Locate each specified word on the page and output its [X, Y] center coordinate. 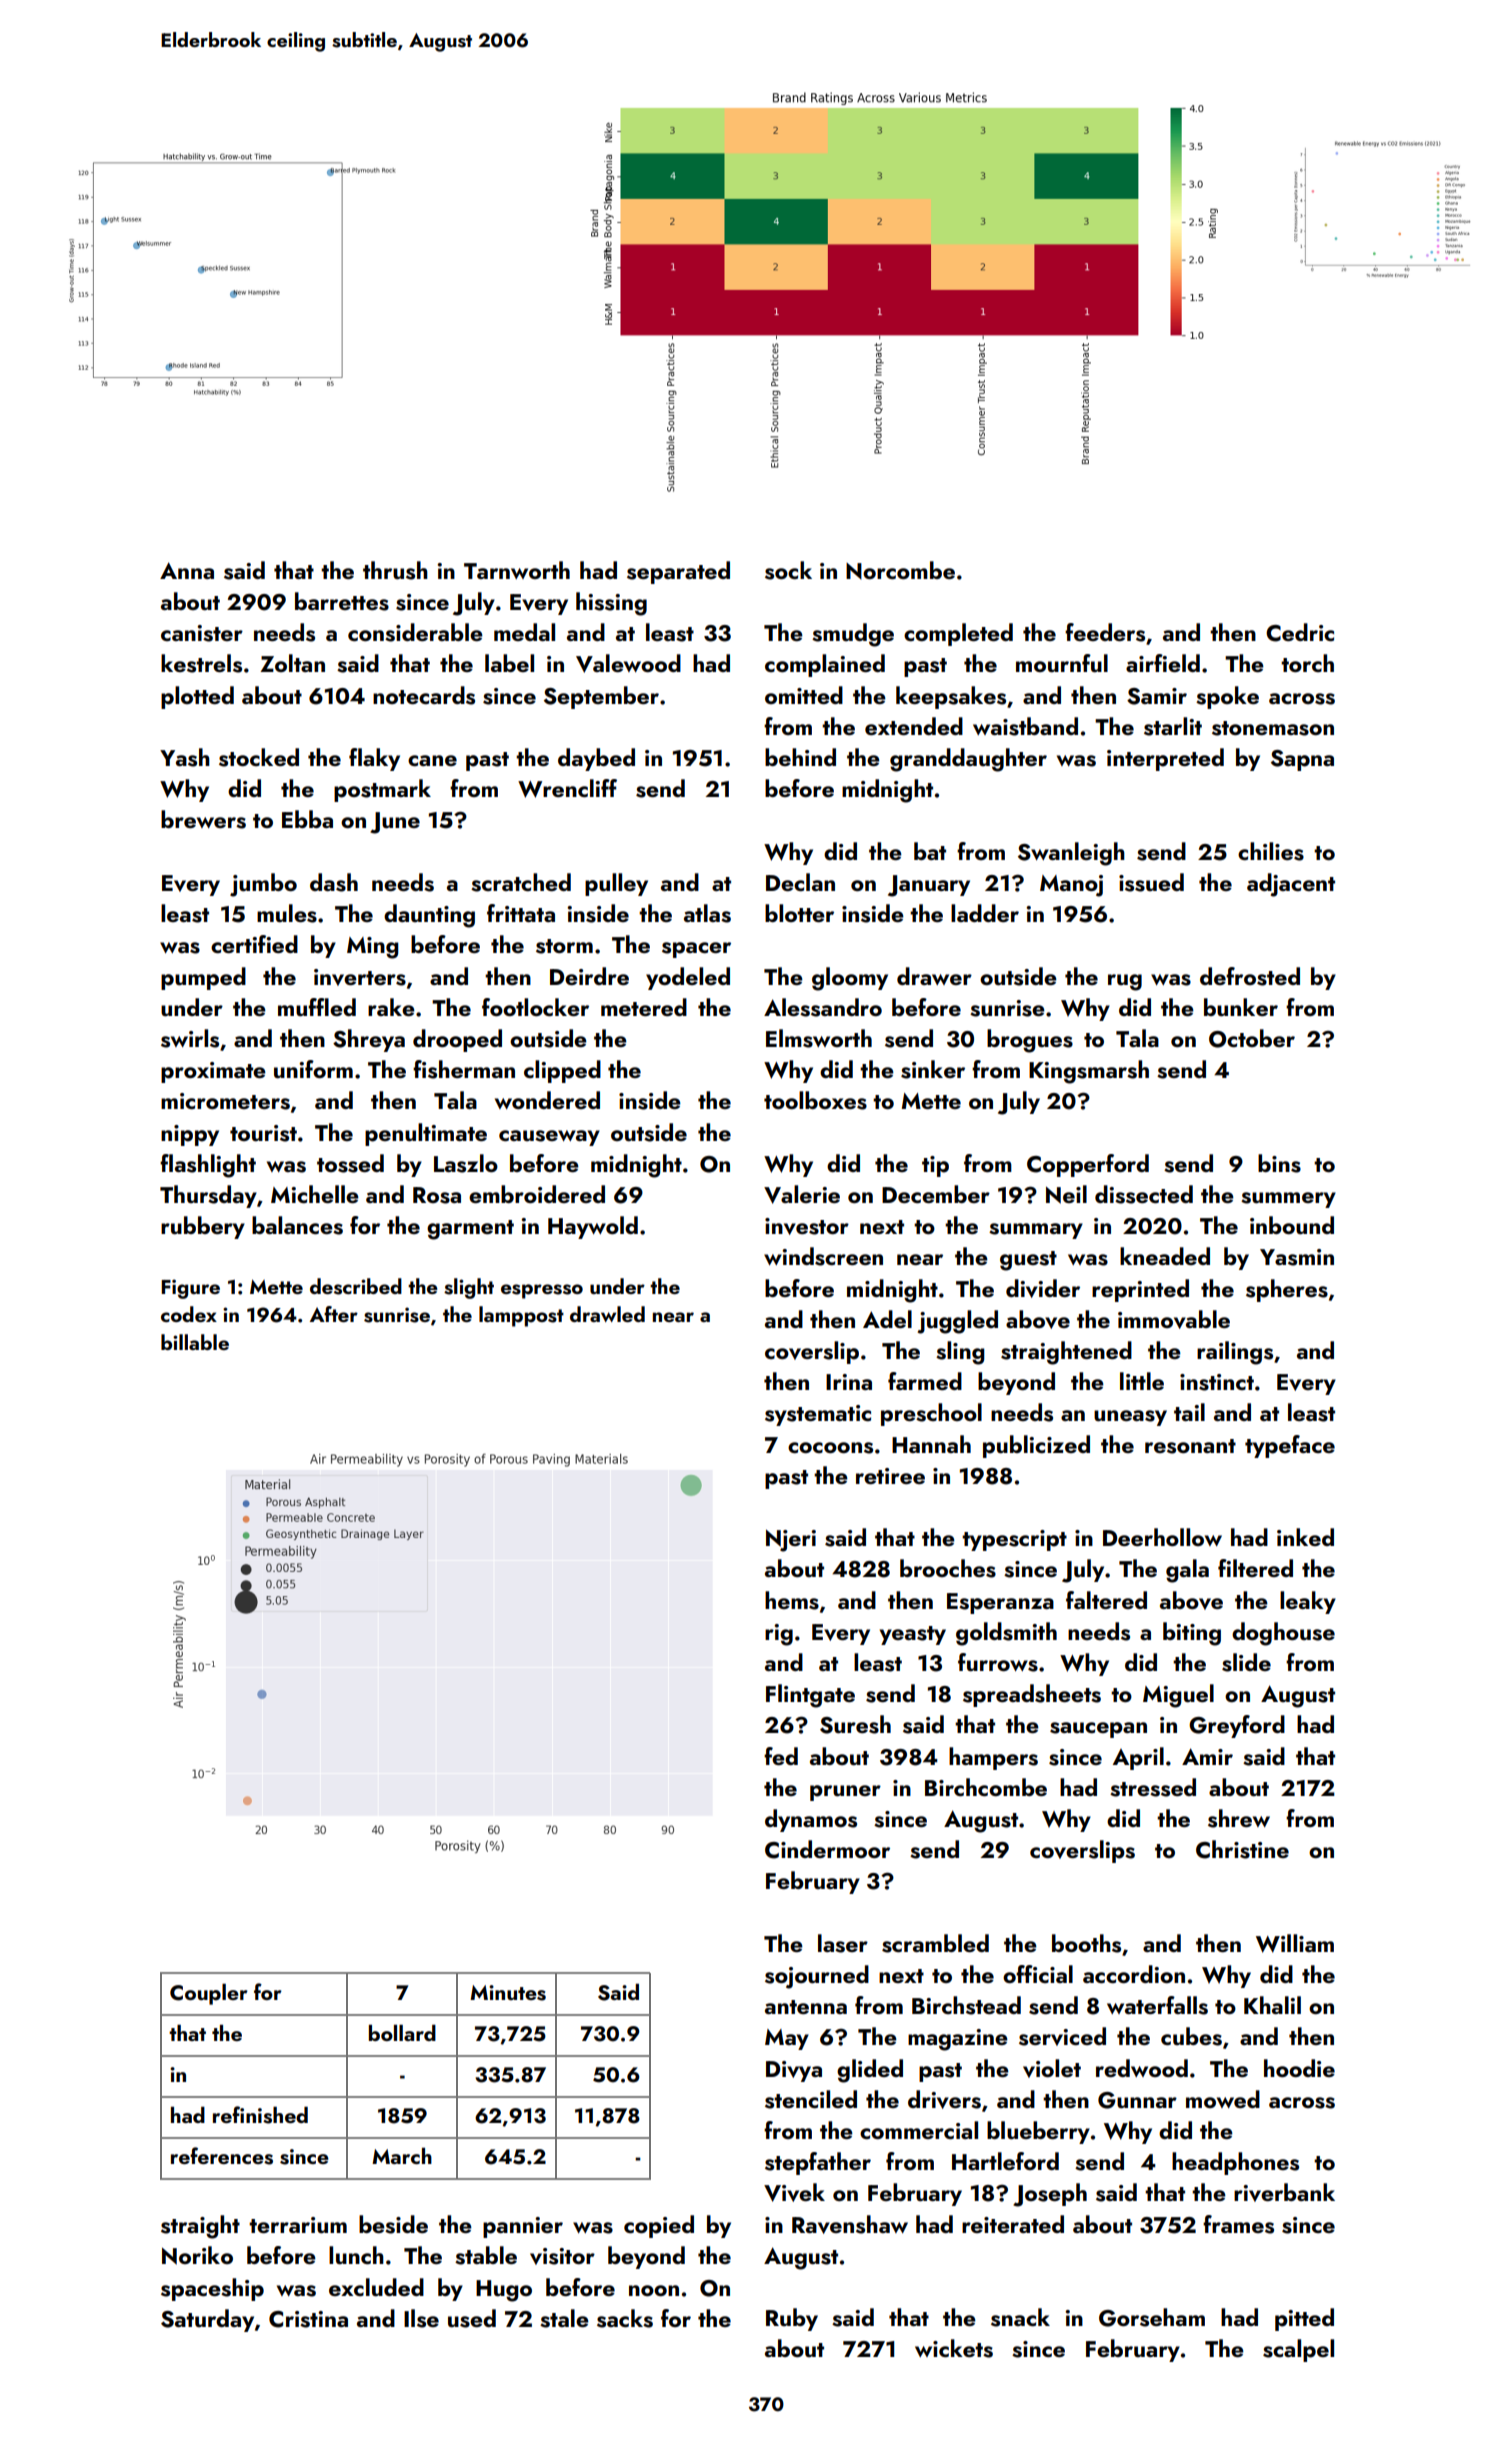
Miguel [1178, 1696]
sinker [933, 1069]
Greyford [1237, 1726]
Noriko [197, 2255]
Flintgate [810, 1696]
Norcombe [900, 570]
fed [781, 1756]
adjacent [1291, 885]
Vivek [794, 2192]
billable [195, 1342]
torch [1307, 663]
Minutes [508, 1993]
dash [334, 882]
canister [202, 633]
